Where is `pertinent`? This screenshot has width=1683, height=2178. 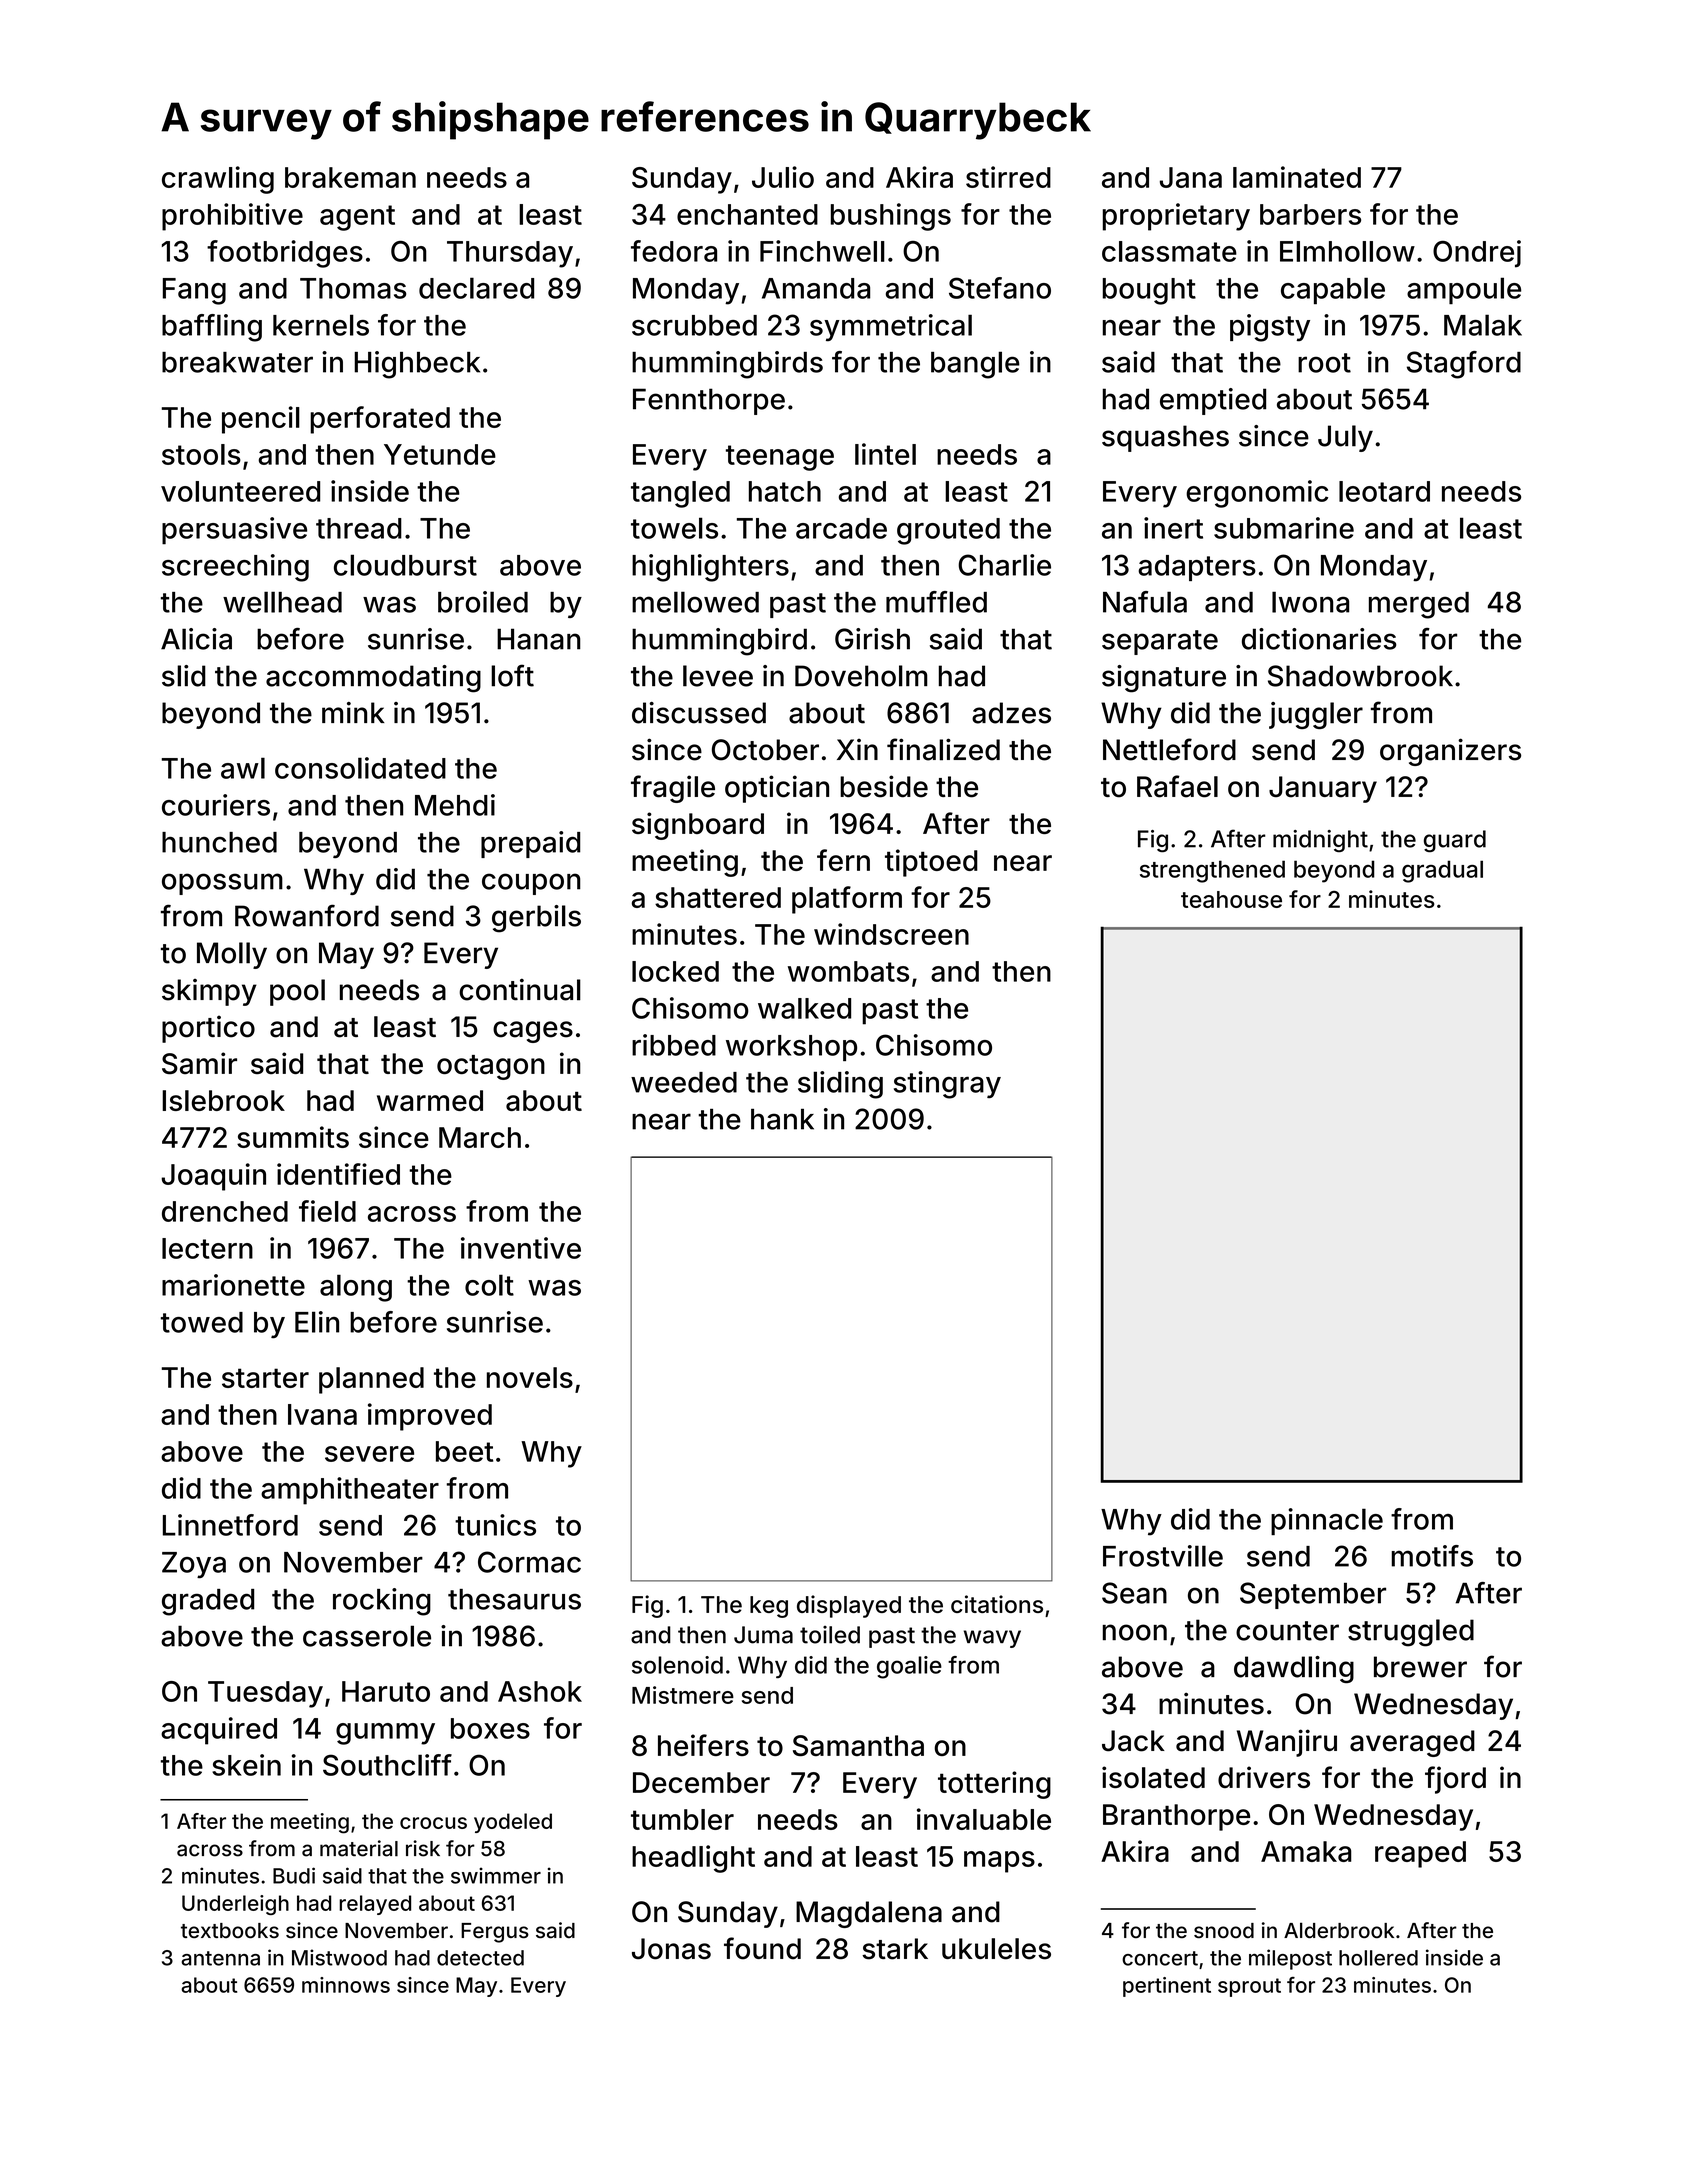
pertinent is located at coordinates (1167, 1987).
